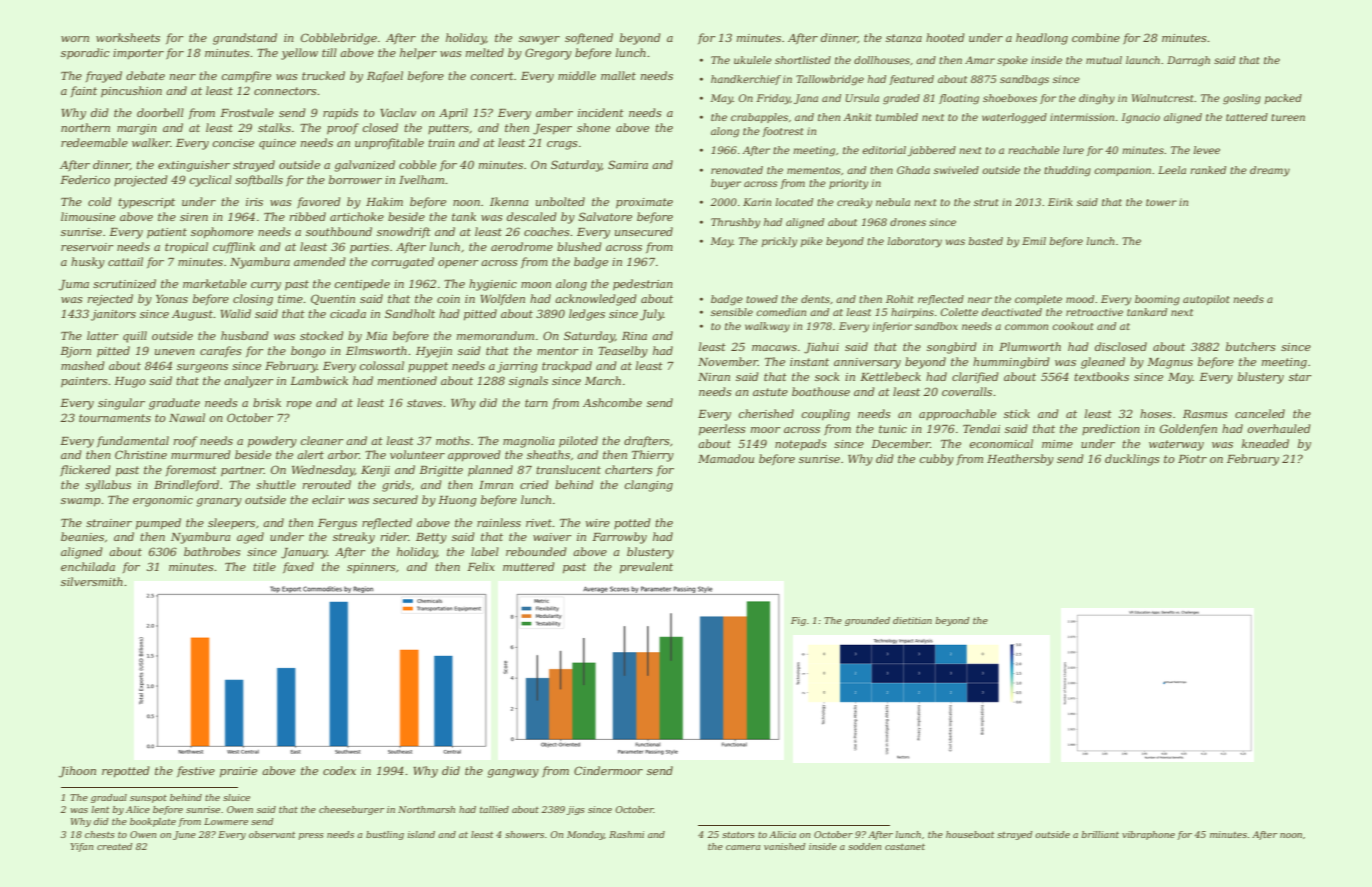  I want to click on Alicia, so click(782, 834).
